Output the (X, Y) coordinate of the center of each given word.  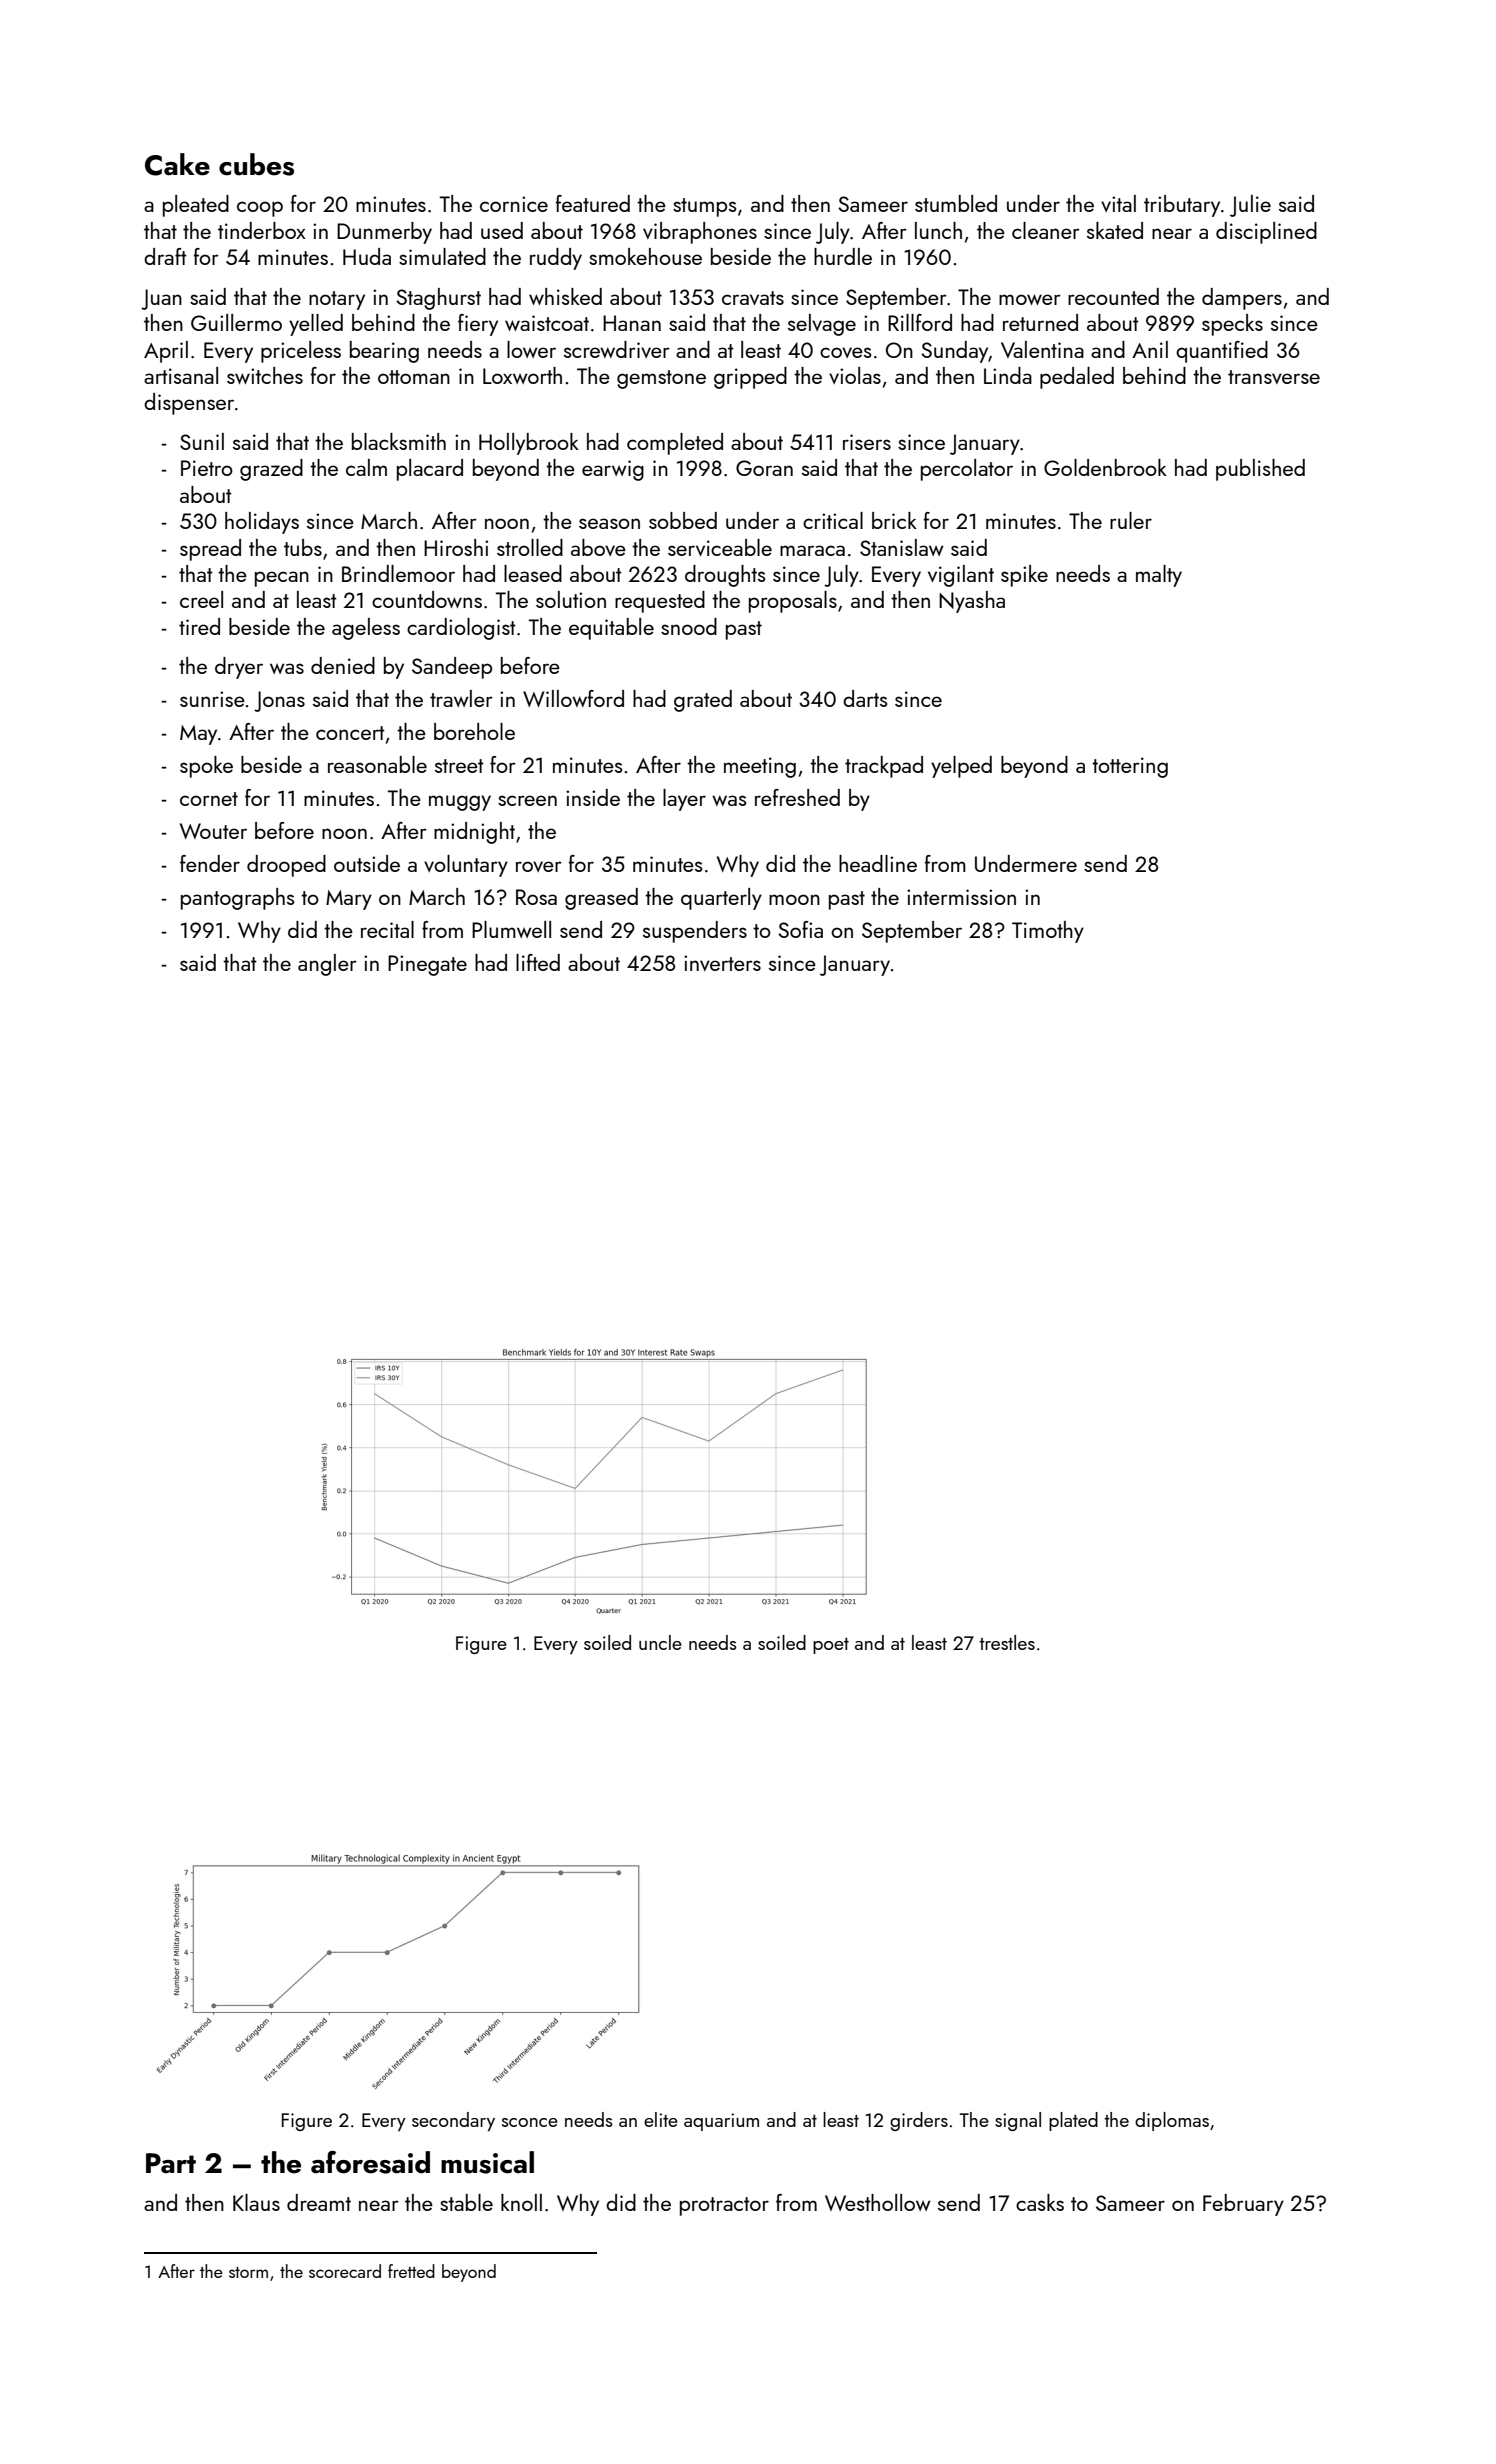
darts (865, 698)
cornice (514, 204)
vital (1118, 203)
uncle (660, 1642)
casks (1040, 2202)
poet (831, 1646)
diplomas (1172, 2121)
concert (350, 733)
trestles (1007, 1642)
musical (487, 2162)
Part (171, 2163)
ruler (1131, 520)
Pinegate (427, 965)
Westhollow (878, 2202)
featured (593, 203)
